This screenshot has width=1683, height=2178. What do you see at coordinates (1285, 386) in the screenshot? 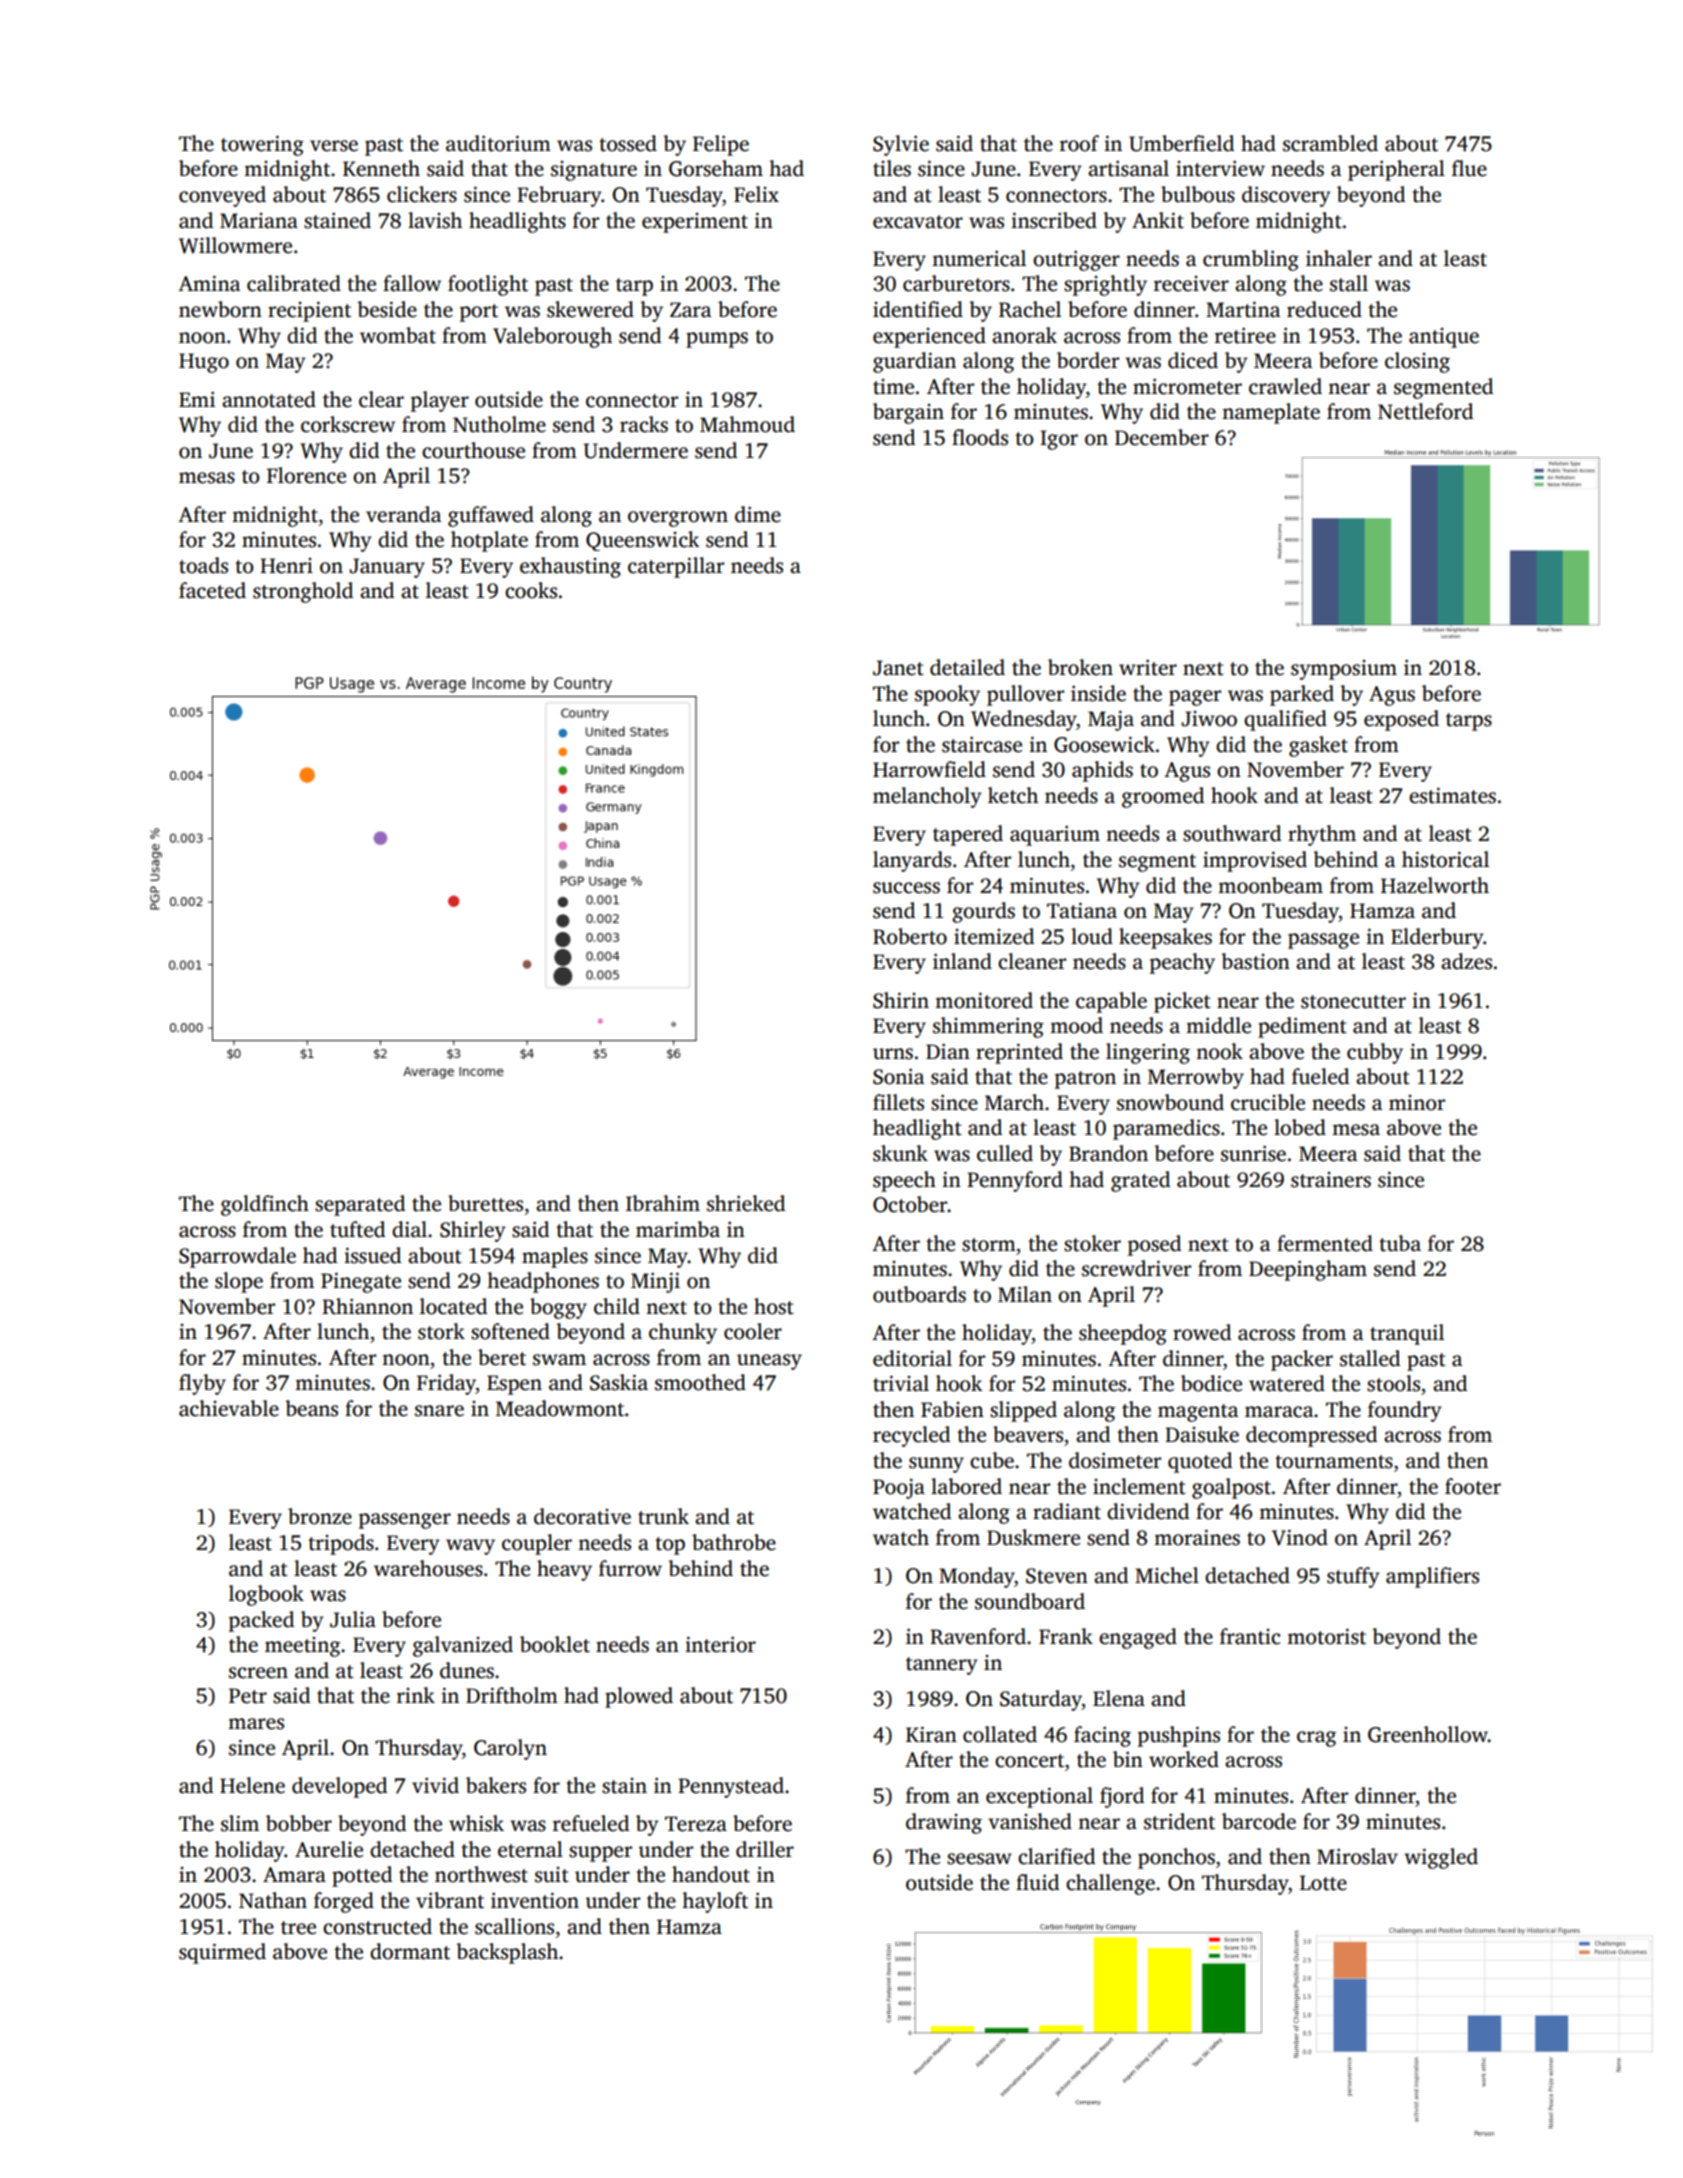
I see `crawled` at bounding box center [1285, 386].
